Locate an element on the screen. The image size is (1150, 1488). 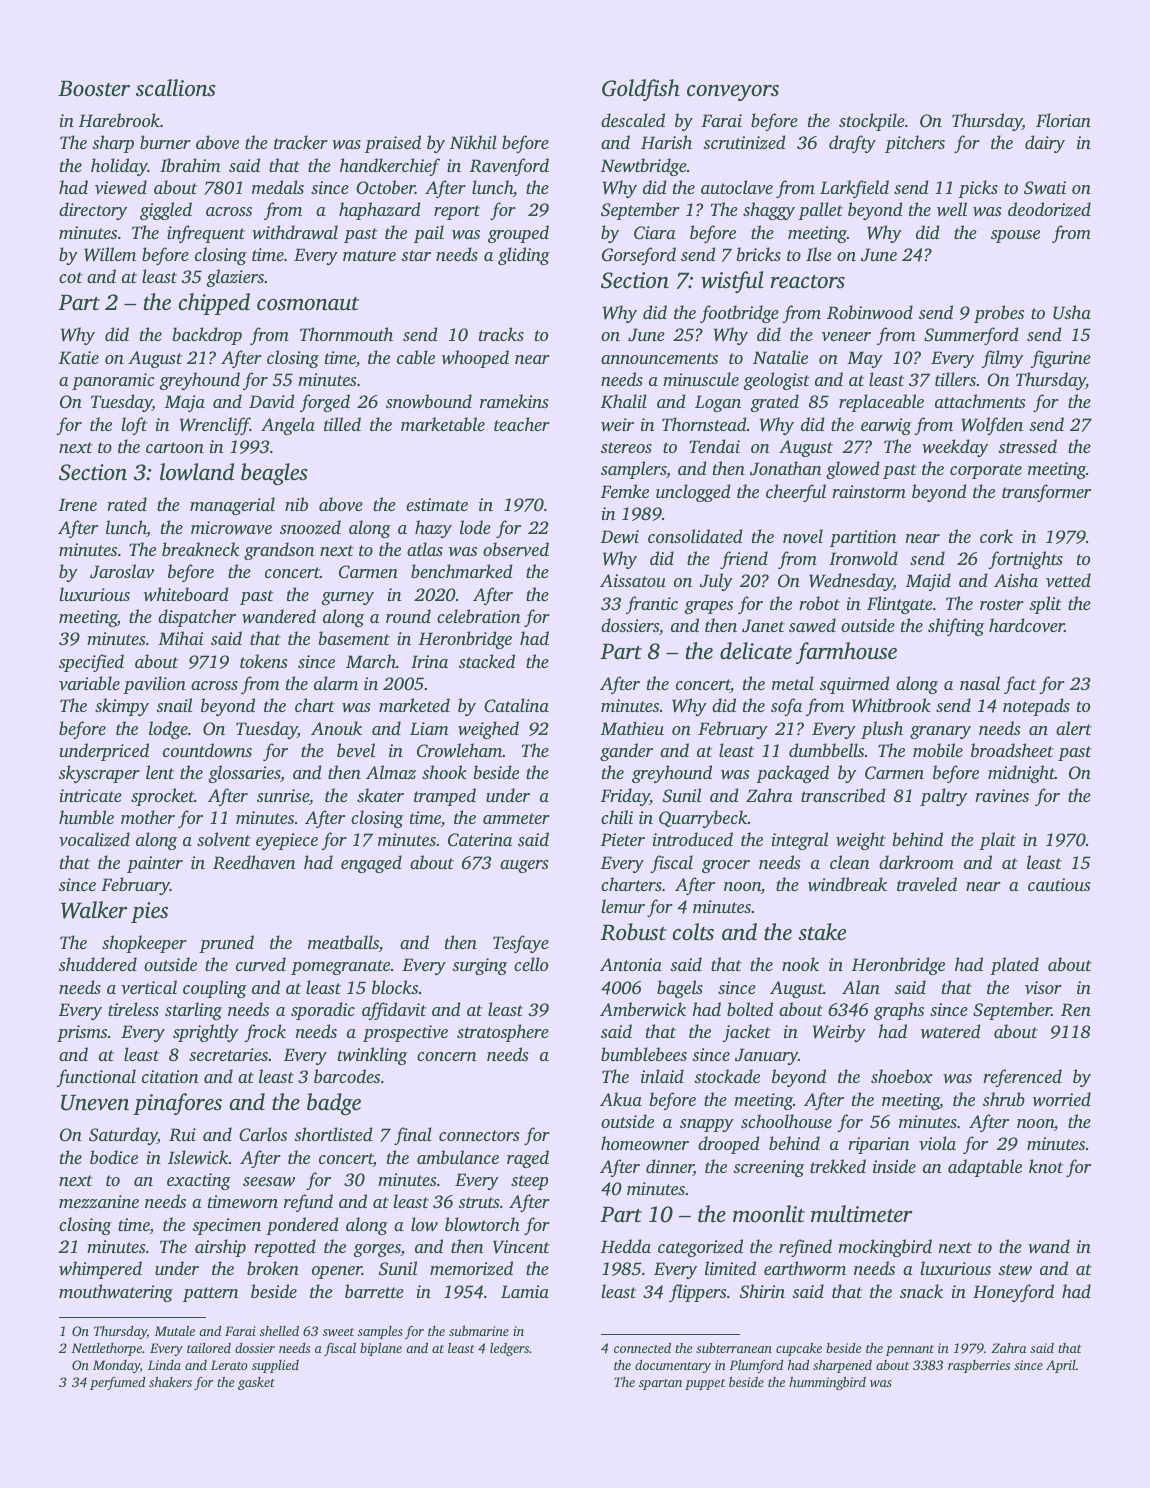
supplied is located at coordinates (275, 1366).
